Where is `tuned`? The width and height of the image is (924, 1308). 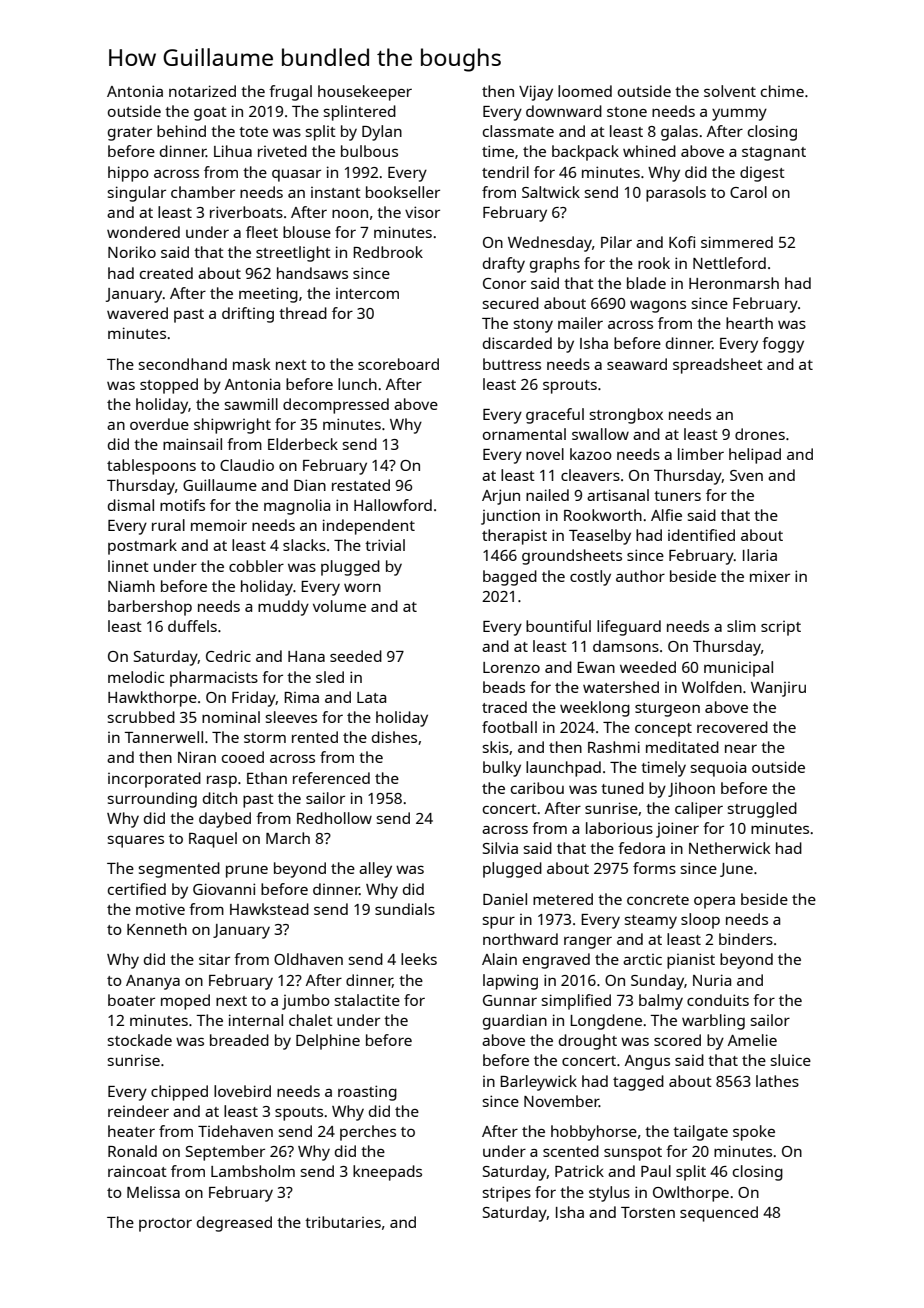
tuned is located at coordinates (622, 788).
